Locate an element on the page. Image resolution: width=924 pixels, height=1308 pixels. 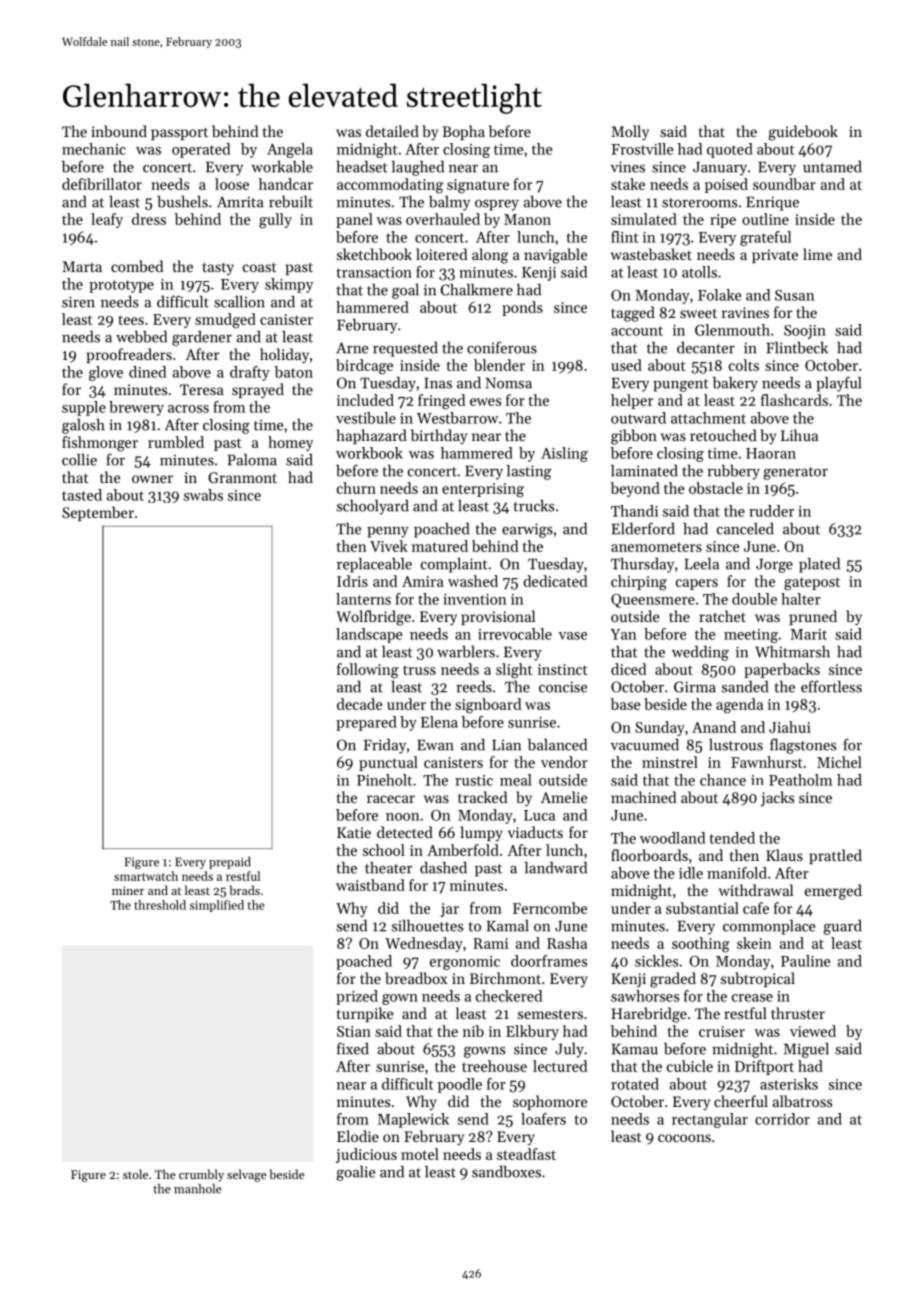
nib is located at coordinates (473, 1031).
